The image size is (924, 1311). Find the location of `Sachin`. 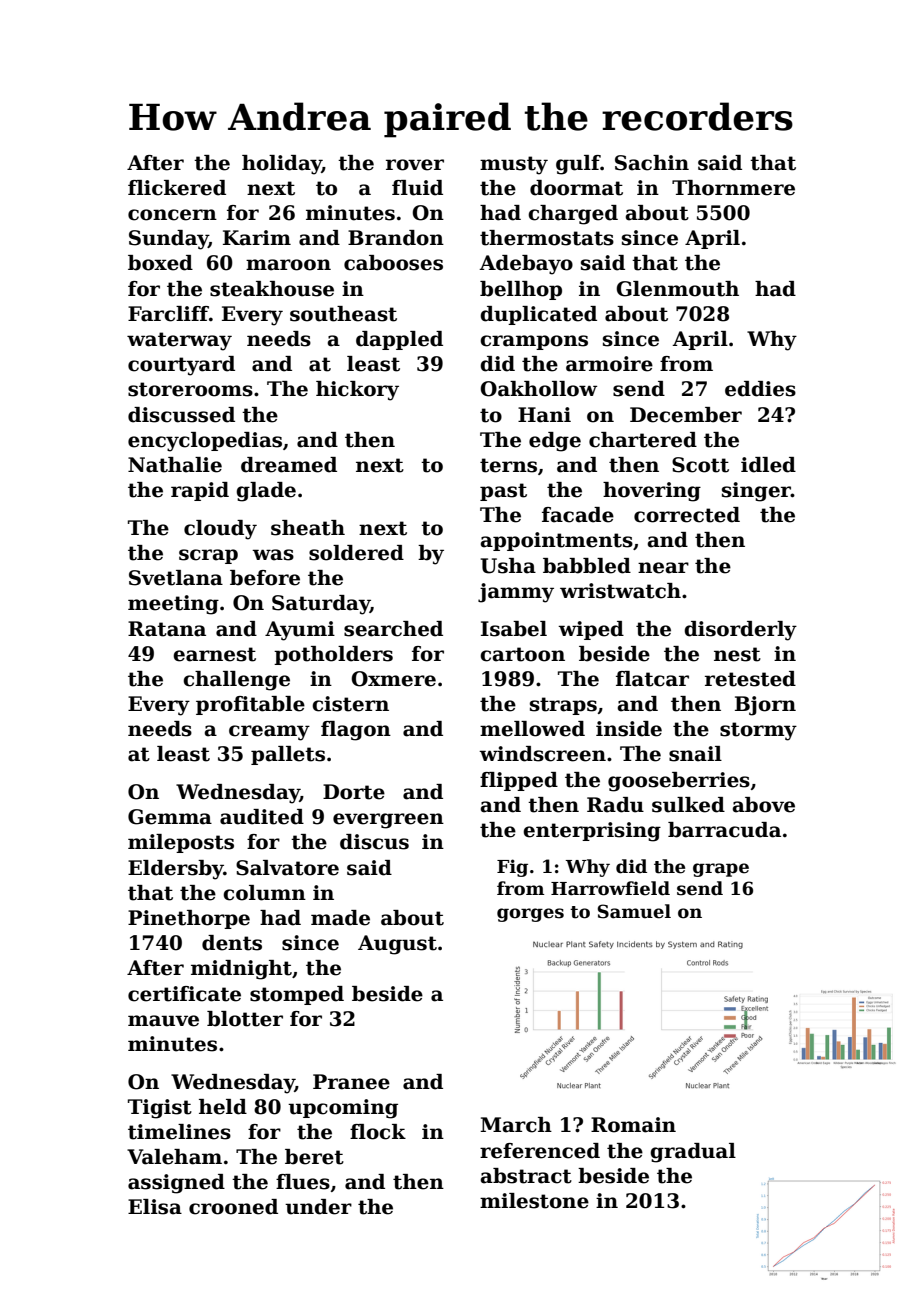

Sachin is located at coordinates (652, 163).
